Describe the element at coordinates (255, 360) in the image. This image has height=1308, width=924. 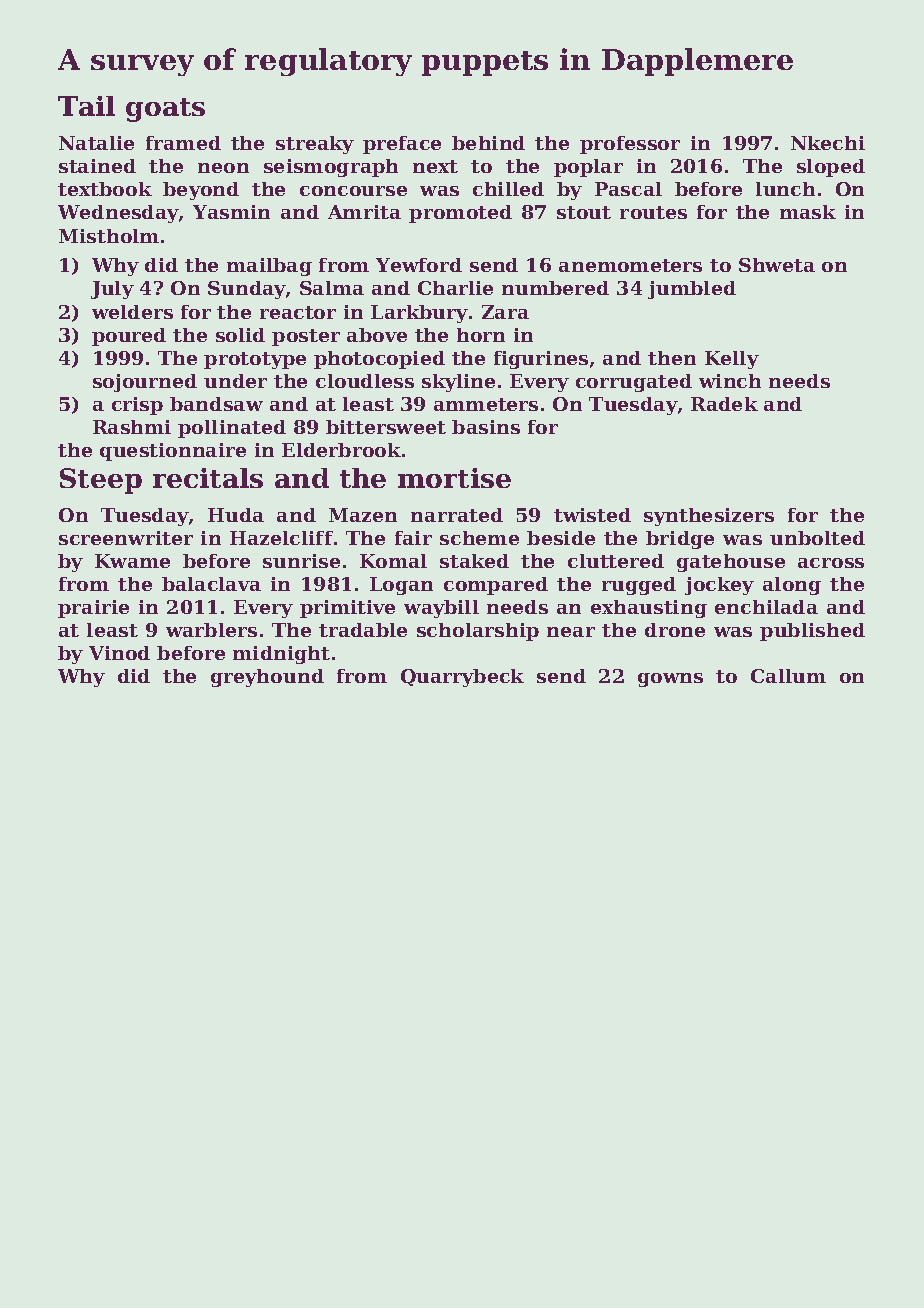
I see `prototype` at that location.
